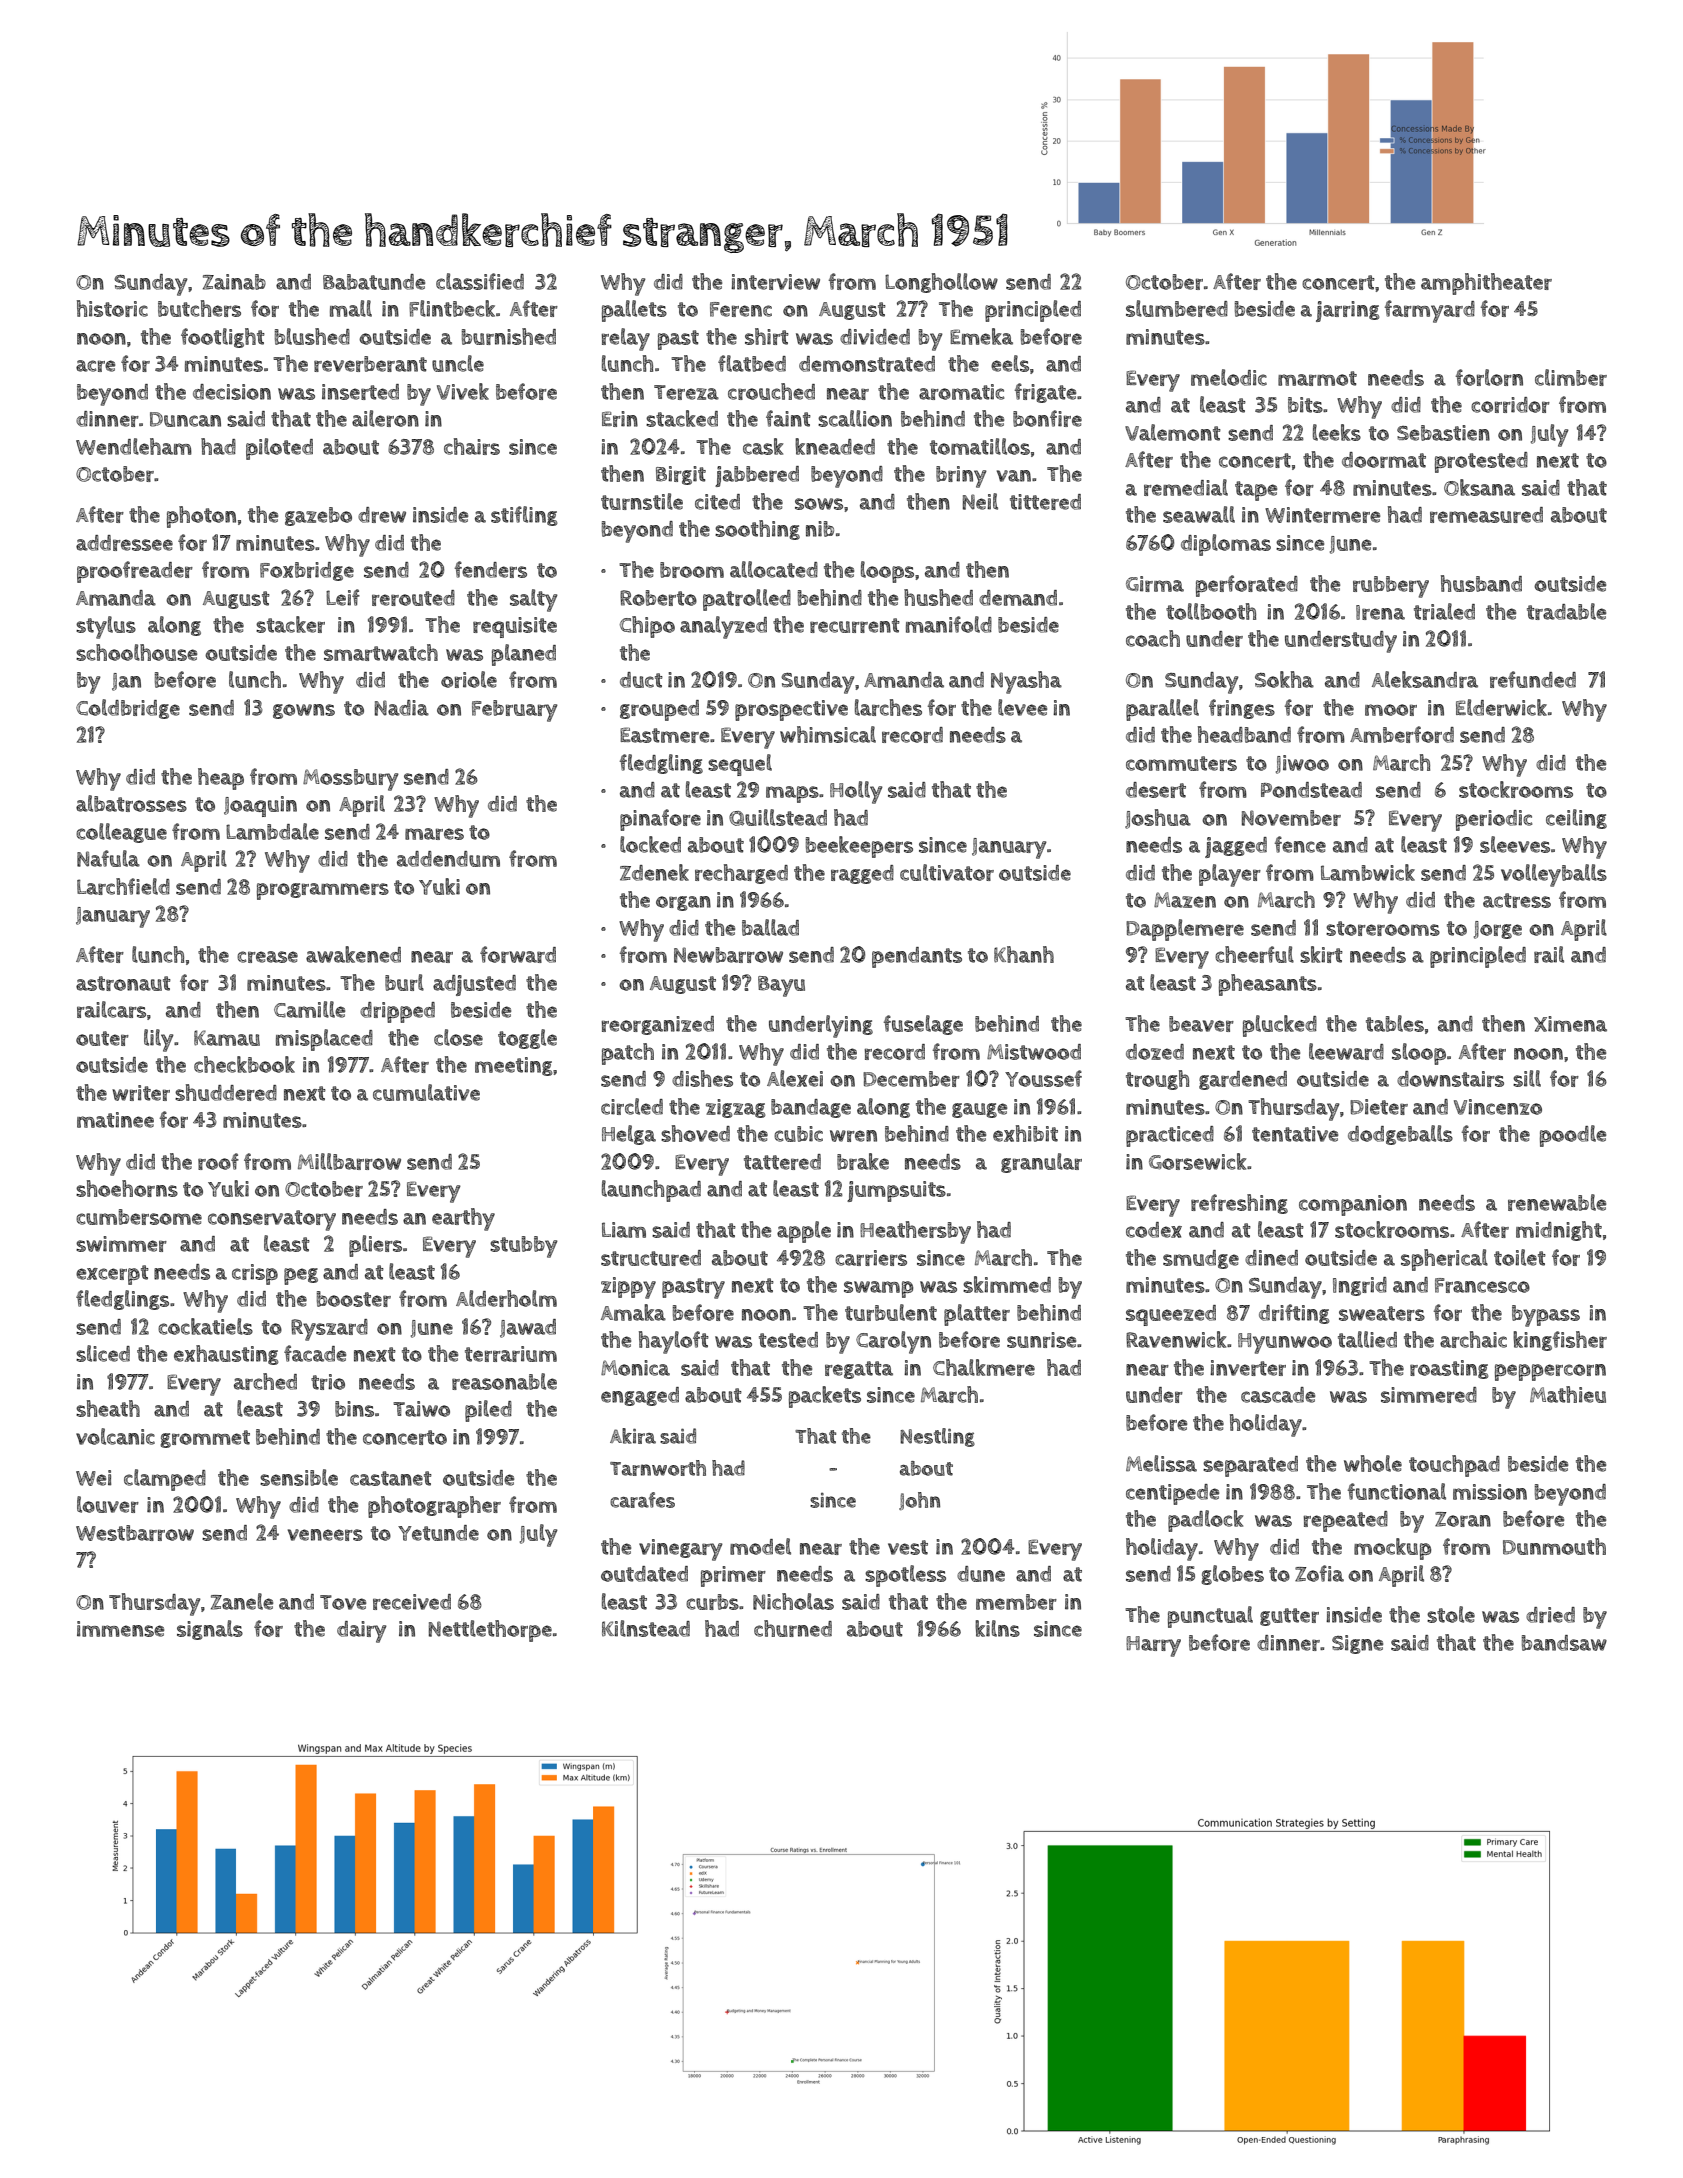  What do you see at coordinates (1024, 954) in the screenshot?
I see `Khanh` at bounding box center [1024, 954].
